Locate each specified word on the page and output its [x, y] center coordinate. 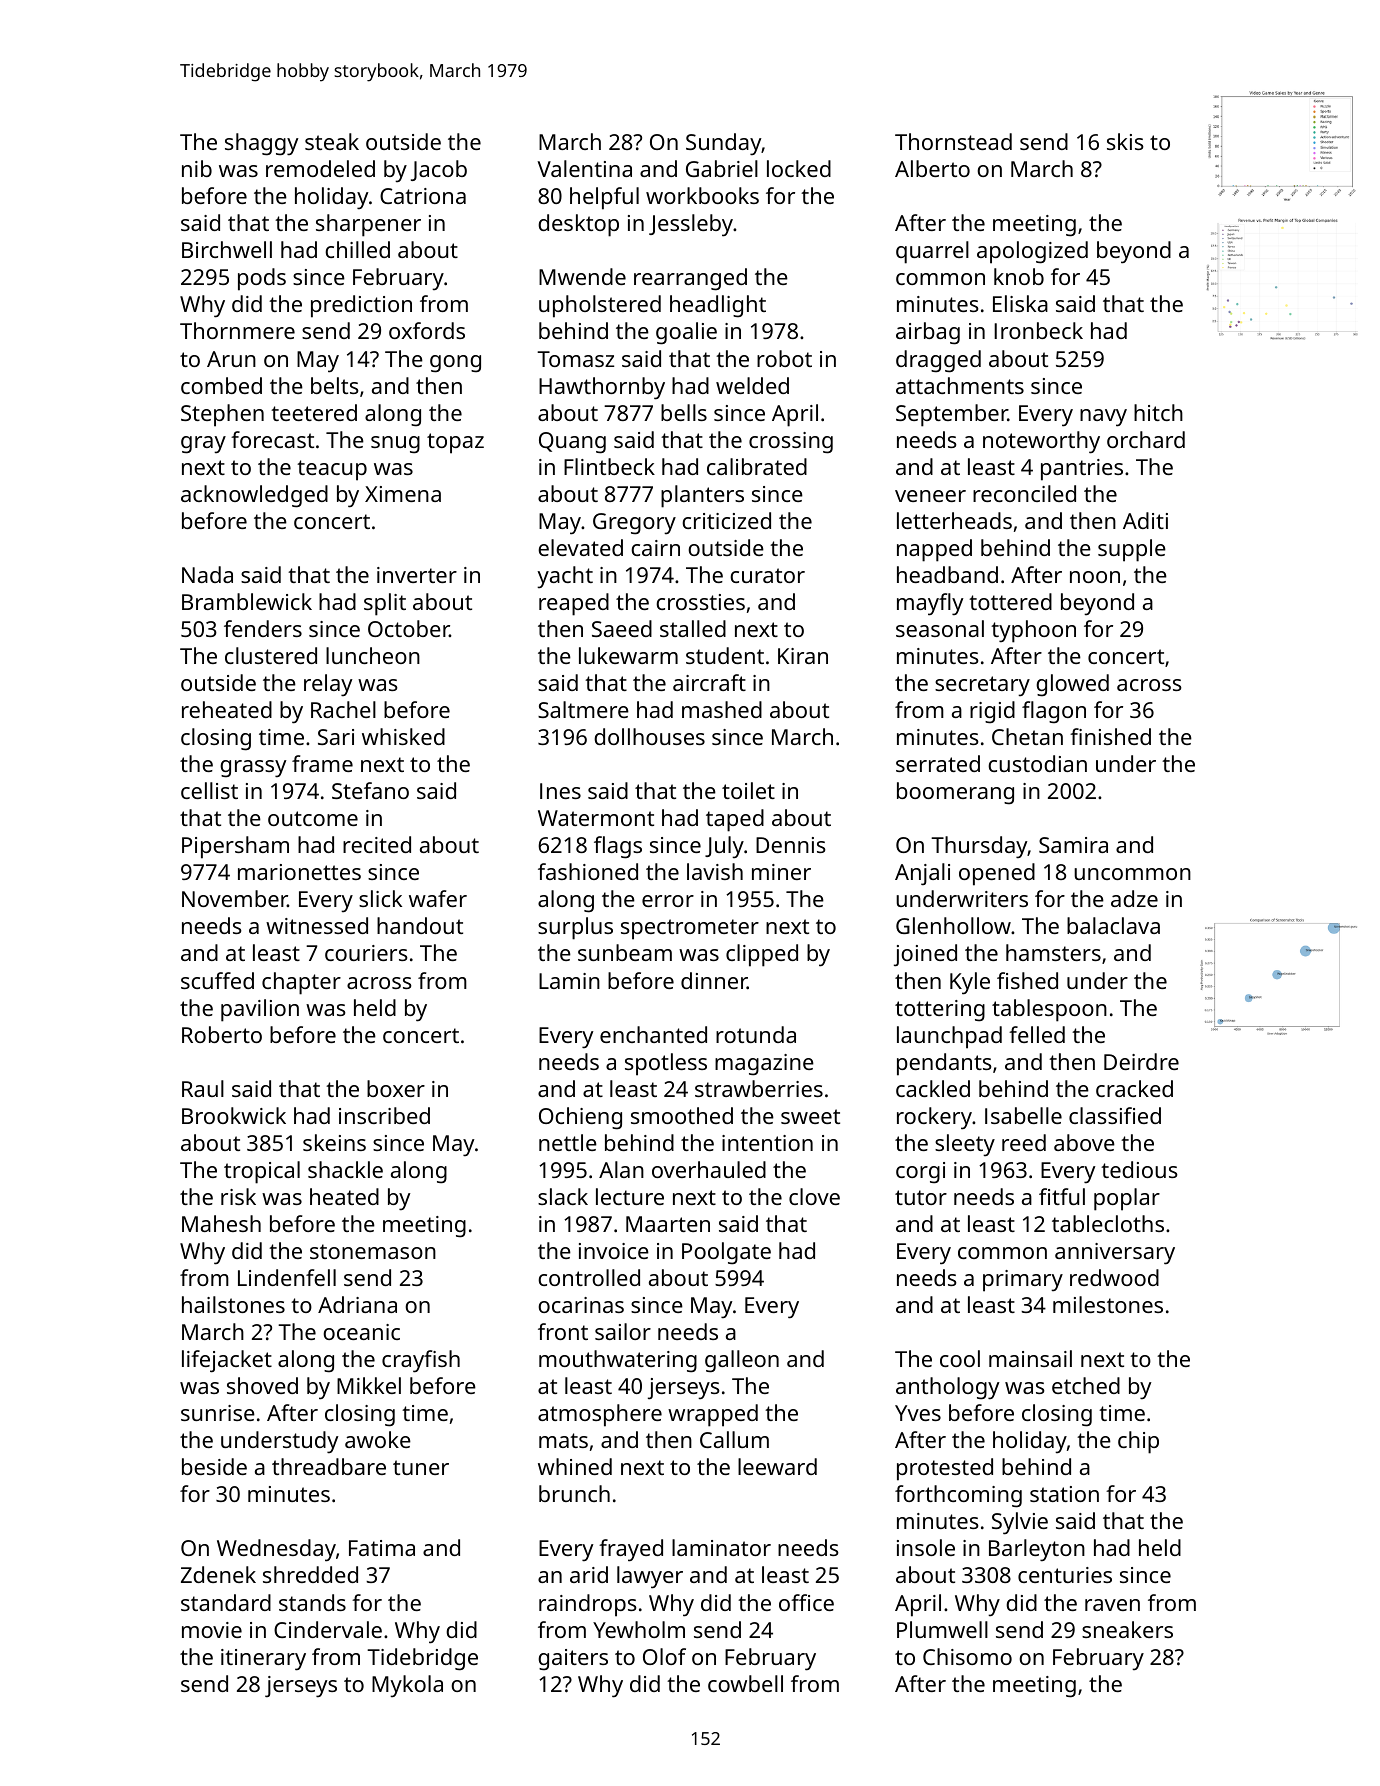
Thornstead [953, 141]
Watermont [596, 818]
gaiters [573, 1660]
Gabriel [722, 168]
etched [1086, 1385]
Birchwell [227, 249]
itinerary [263, 1660]
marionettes [299, 872]
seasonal [940, 628]
